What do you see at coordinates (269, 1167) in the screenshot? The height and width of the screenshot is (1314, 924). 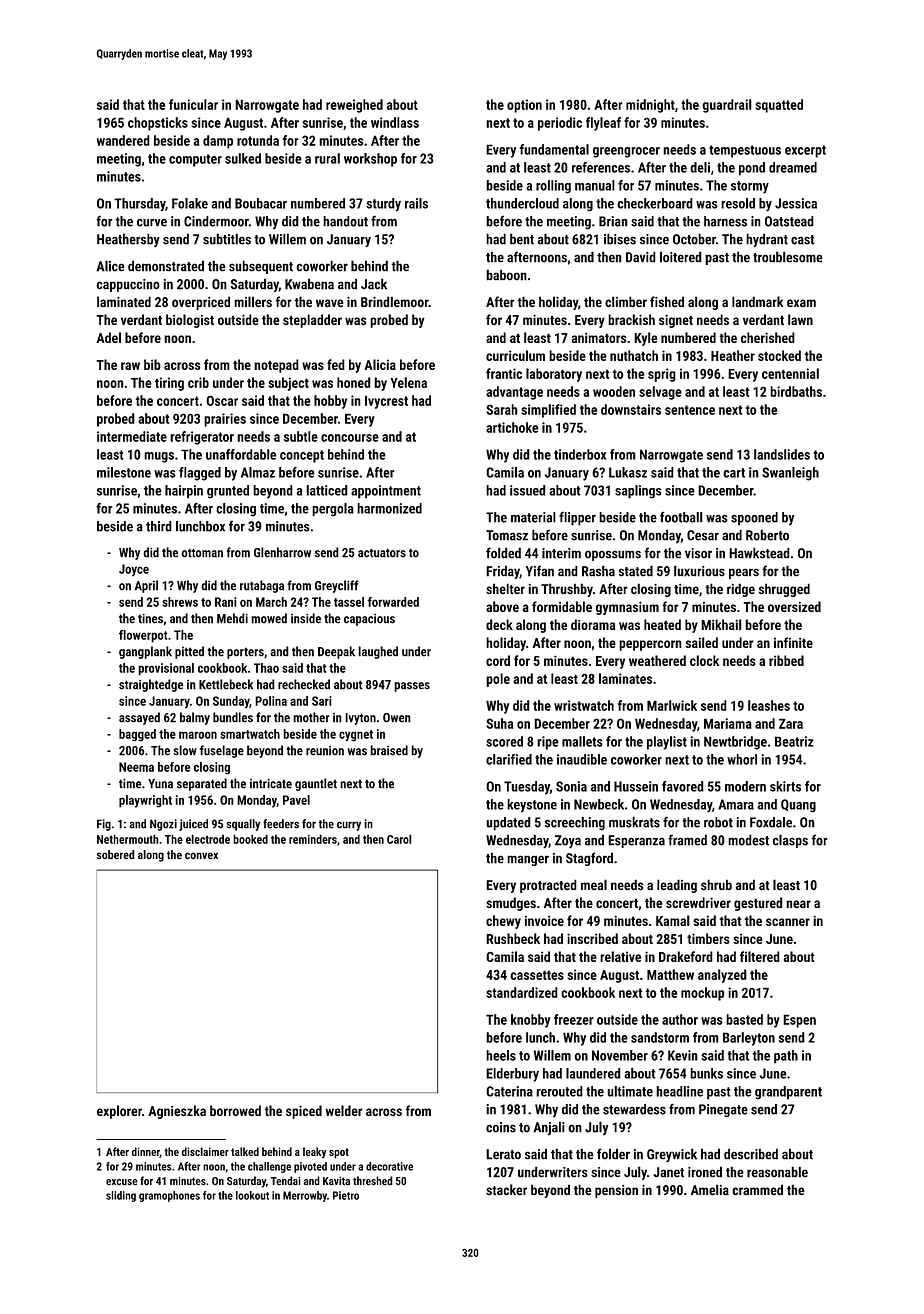 I see `challenge` at bounding box center [269, 1167].
